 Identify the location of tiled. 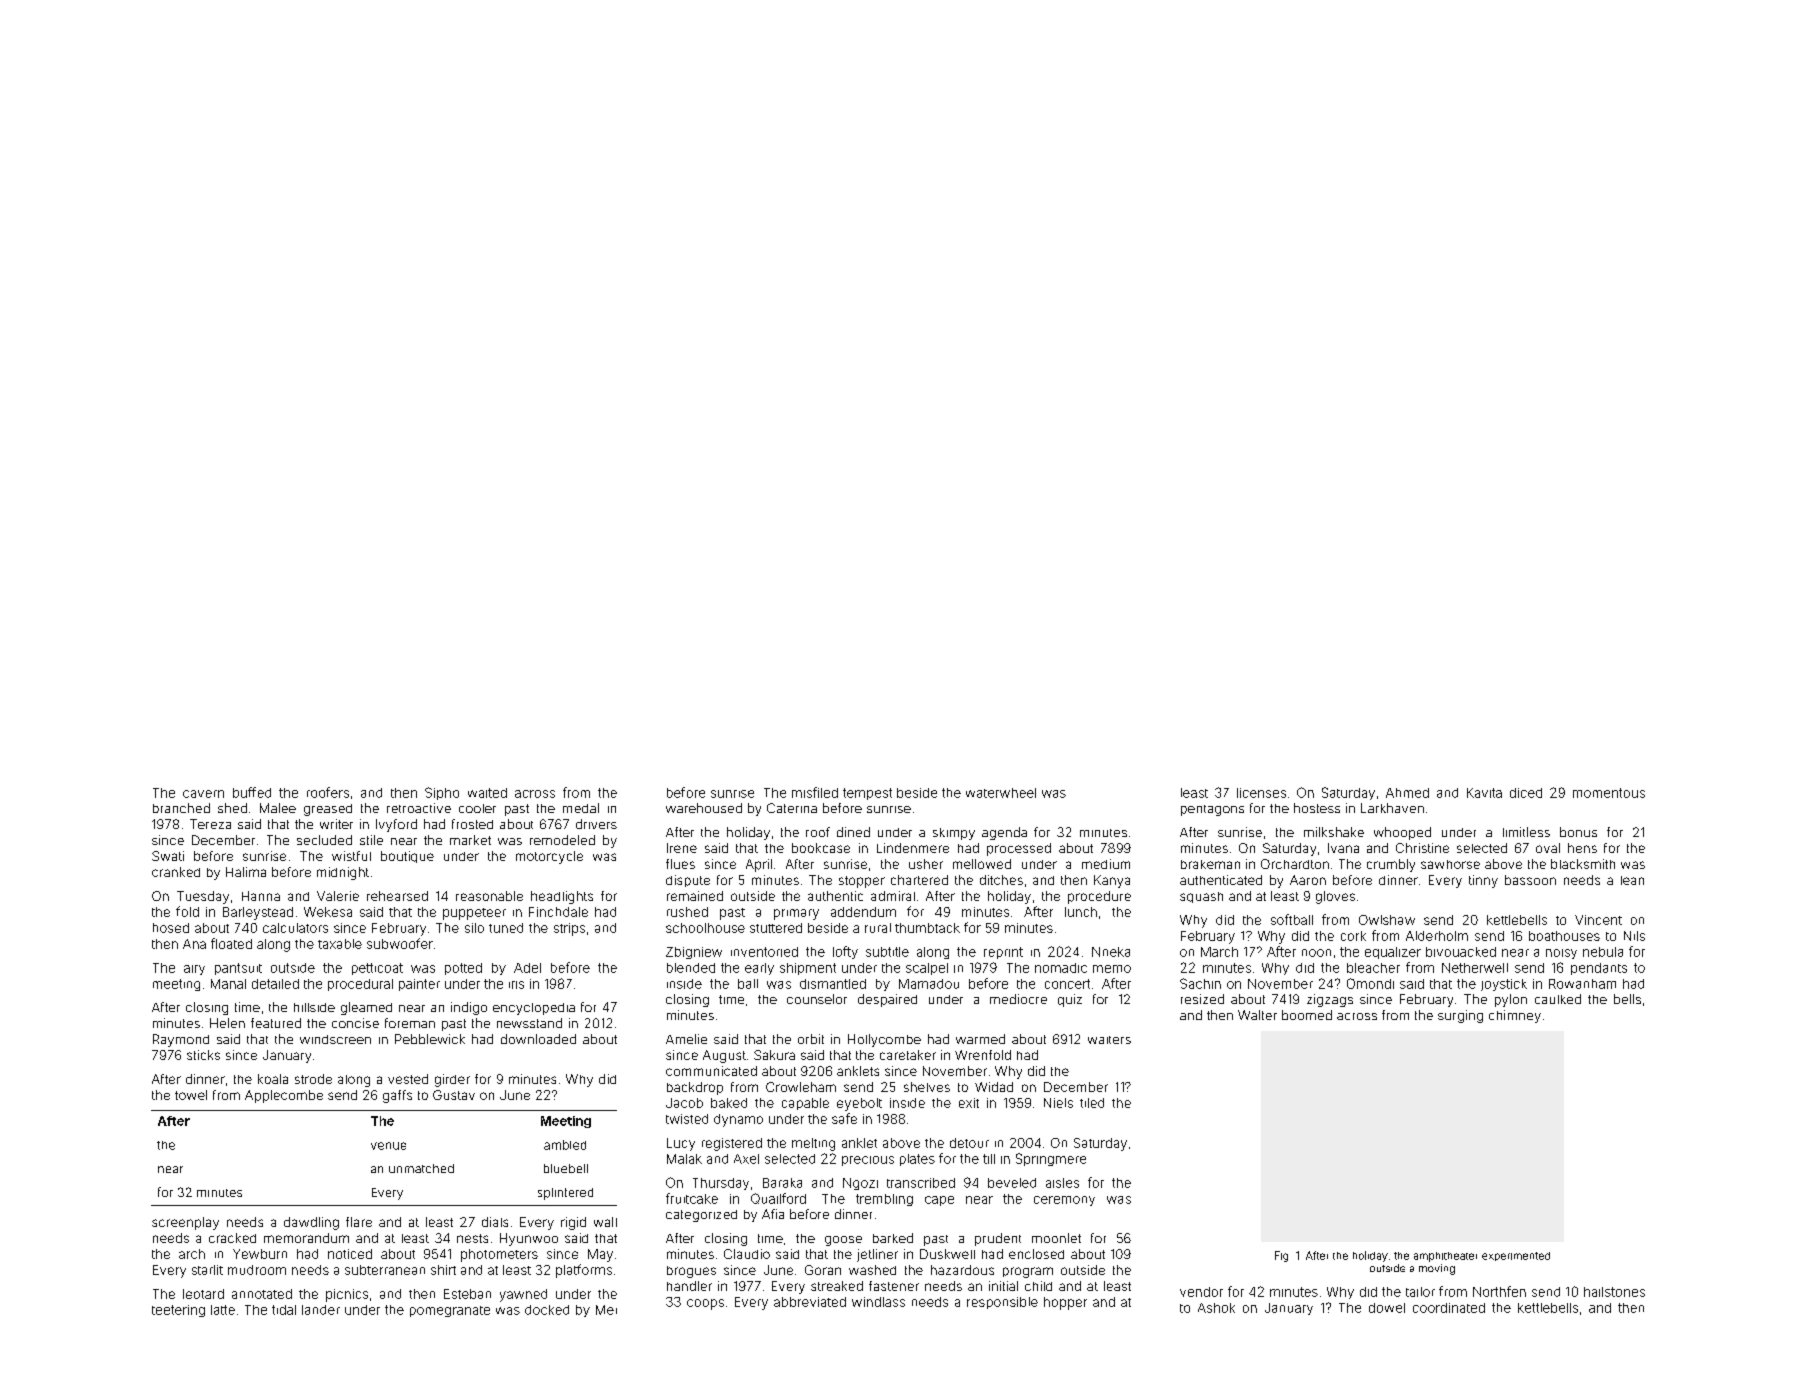
(1092, 1103).
